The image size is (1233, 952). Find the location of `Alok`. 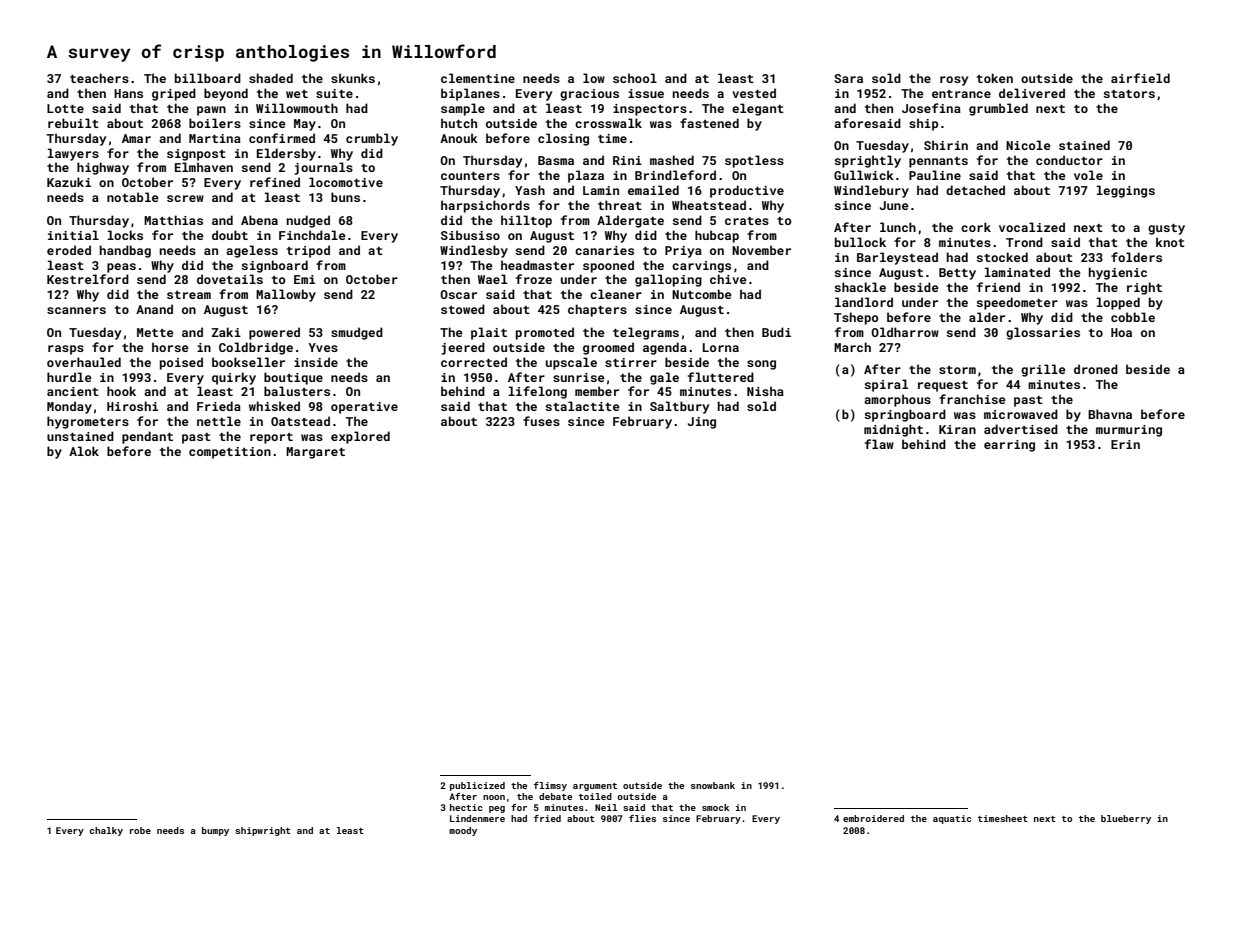

Alok is located at coordinates (84, 451).
